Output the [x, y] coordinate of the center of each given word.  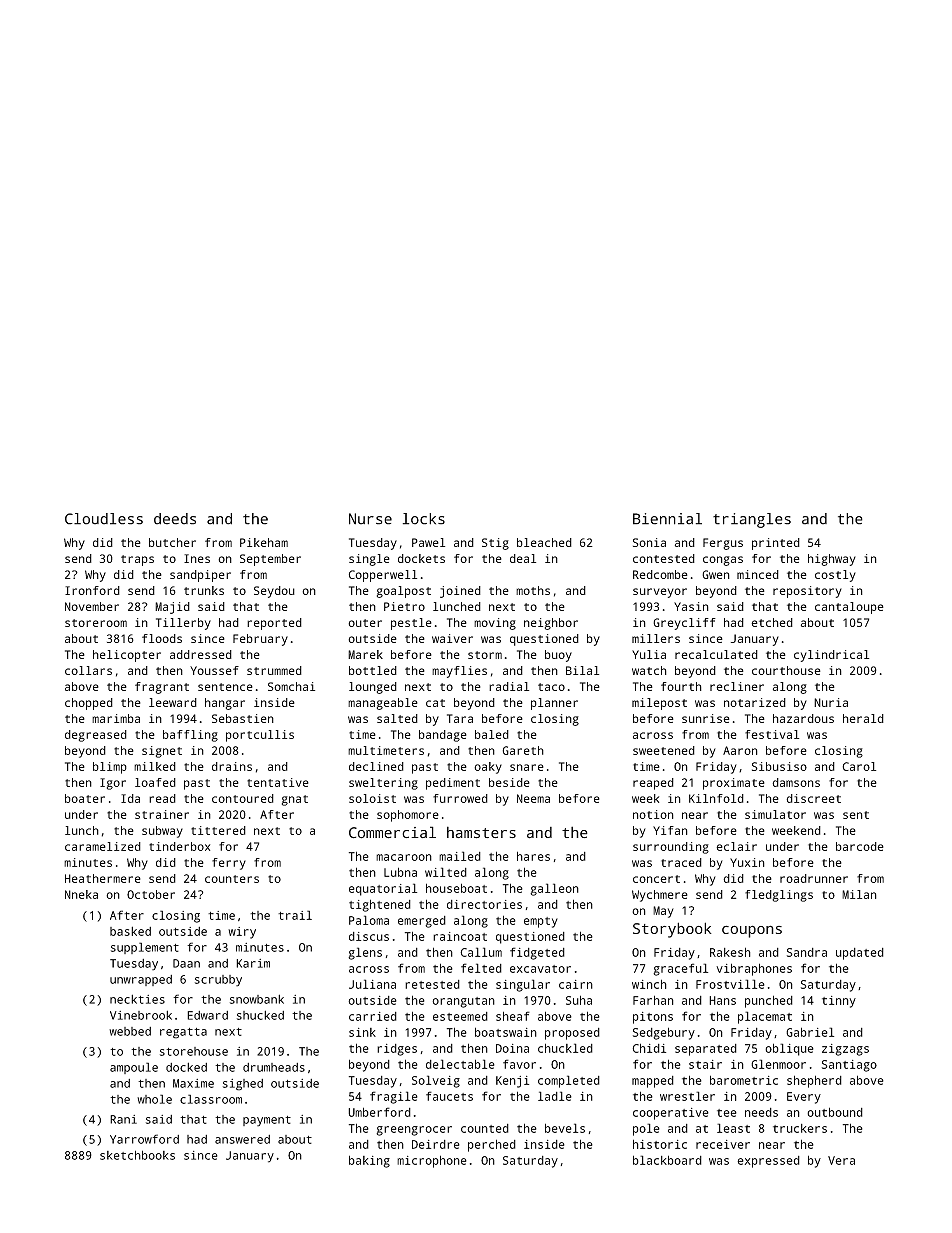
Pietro [404, 606]
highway [832, 560]
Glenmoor [778, 1064]
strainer [162, 814]
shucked [260, 1015]
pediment [453, 784]
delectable [460, 1064]
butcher [172, 542]
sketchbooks [137, 1155]
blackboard [667, 1160]
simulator [775, 814]
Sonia [649, 542]
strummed [274, 670]
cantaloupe [849, 608]
